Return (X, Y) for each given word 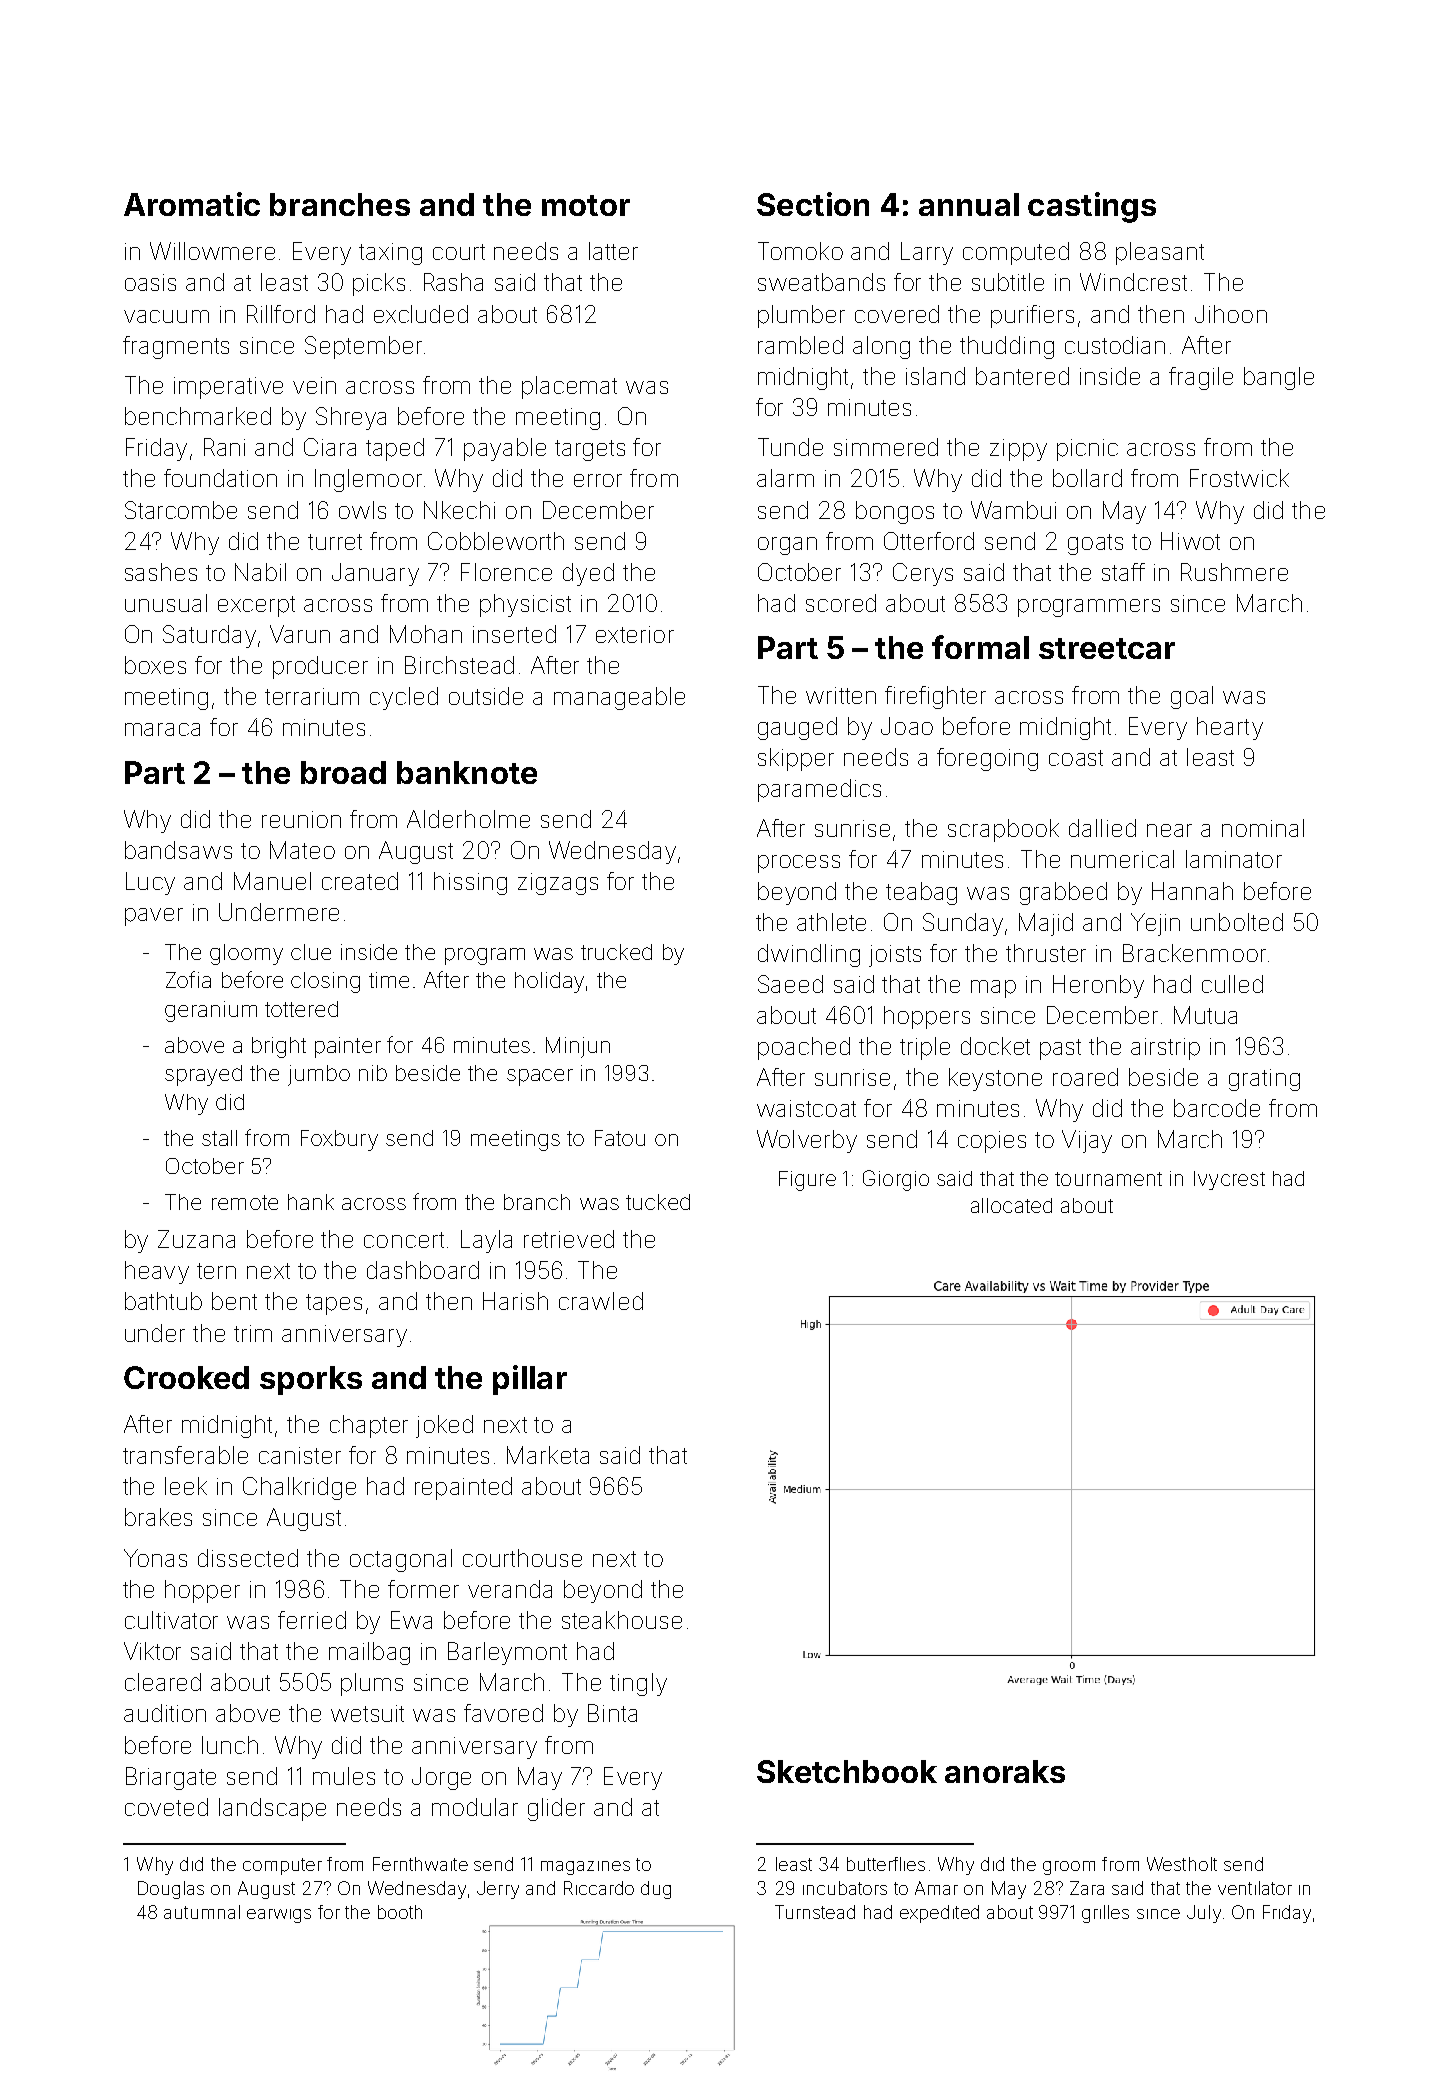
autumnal (202, 1912)
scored (841, 603)
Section (813, 204)
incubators (845, 1888)
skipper (796, 759)
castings (1092, 207)
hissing (470, 883)
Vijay (1087, 1141)
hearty (1230, 728)
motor (586, 205)
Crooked (186, 1377)
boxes (155, 665)
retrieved (569, 1239)
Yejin (1155, 924)
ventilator (1255, 1888)
